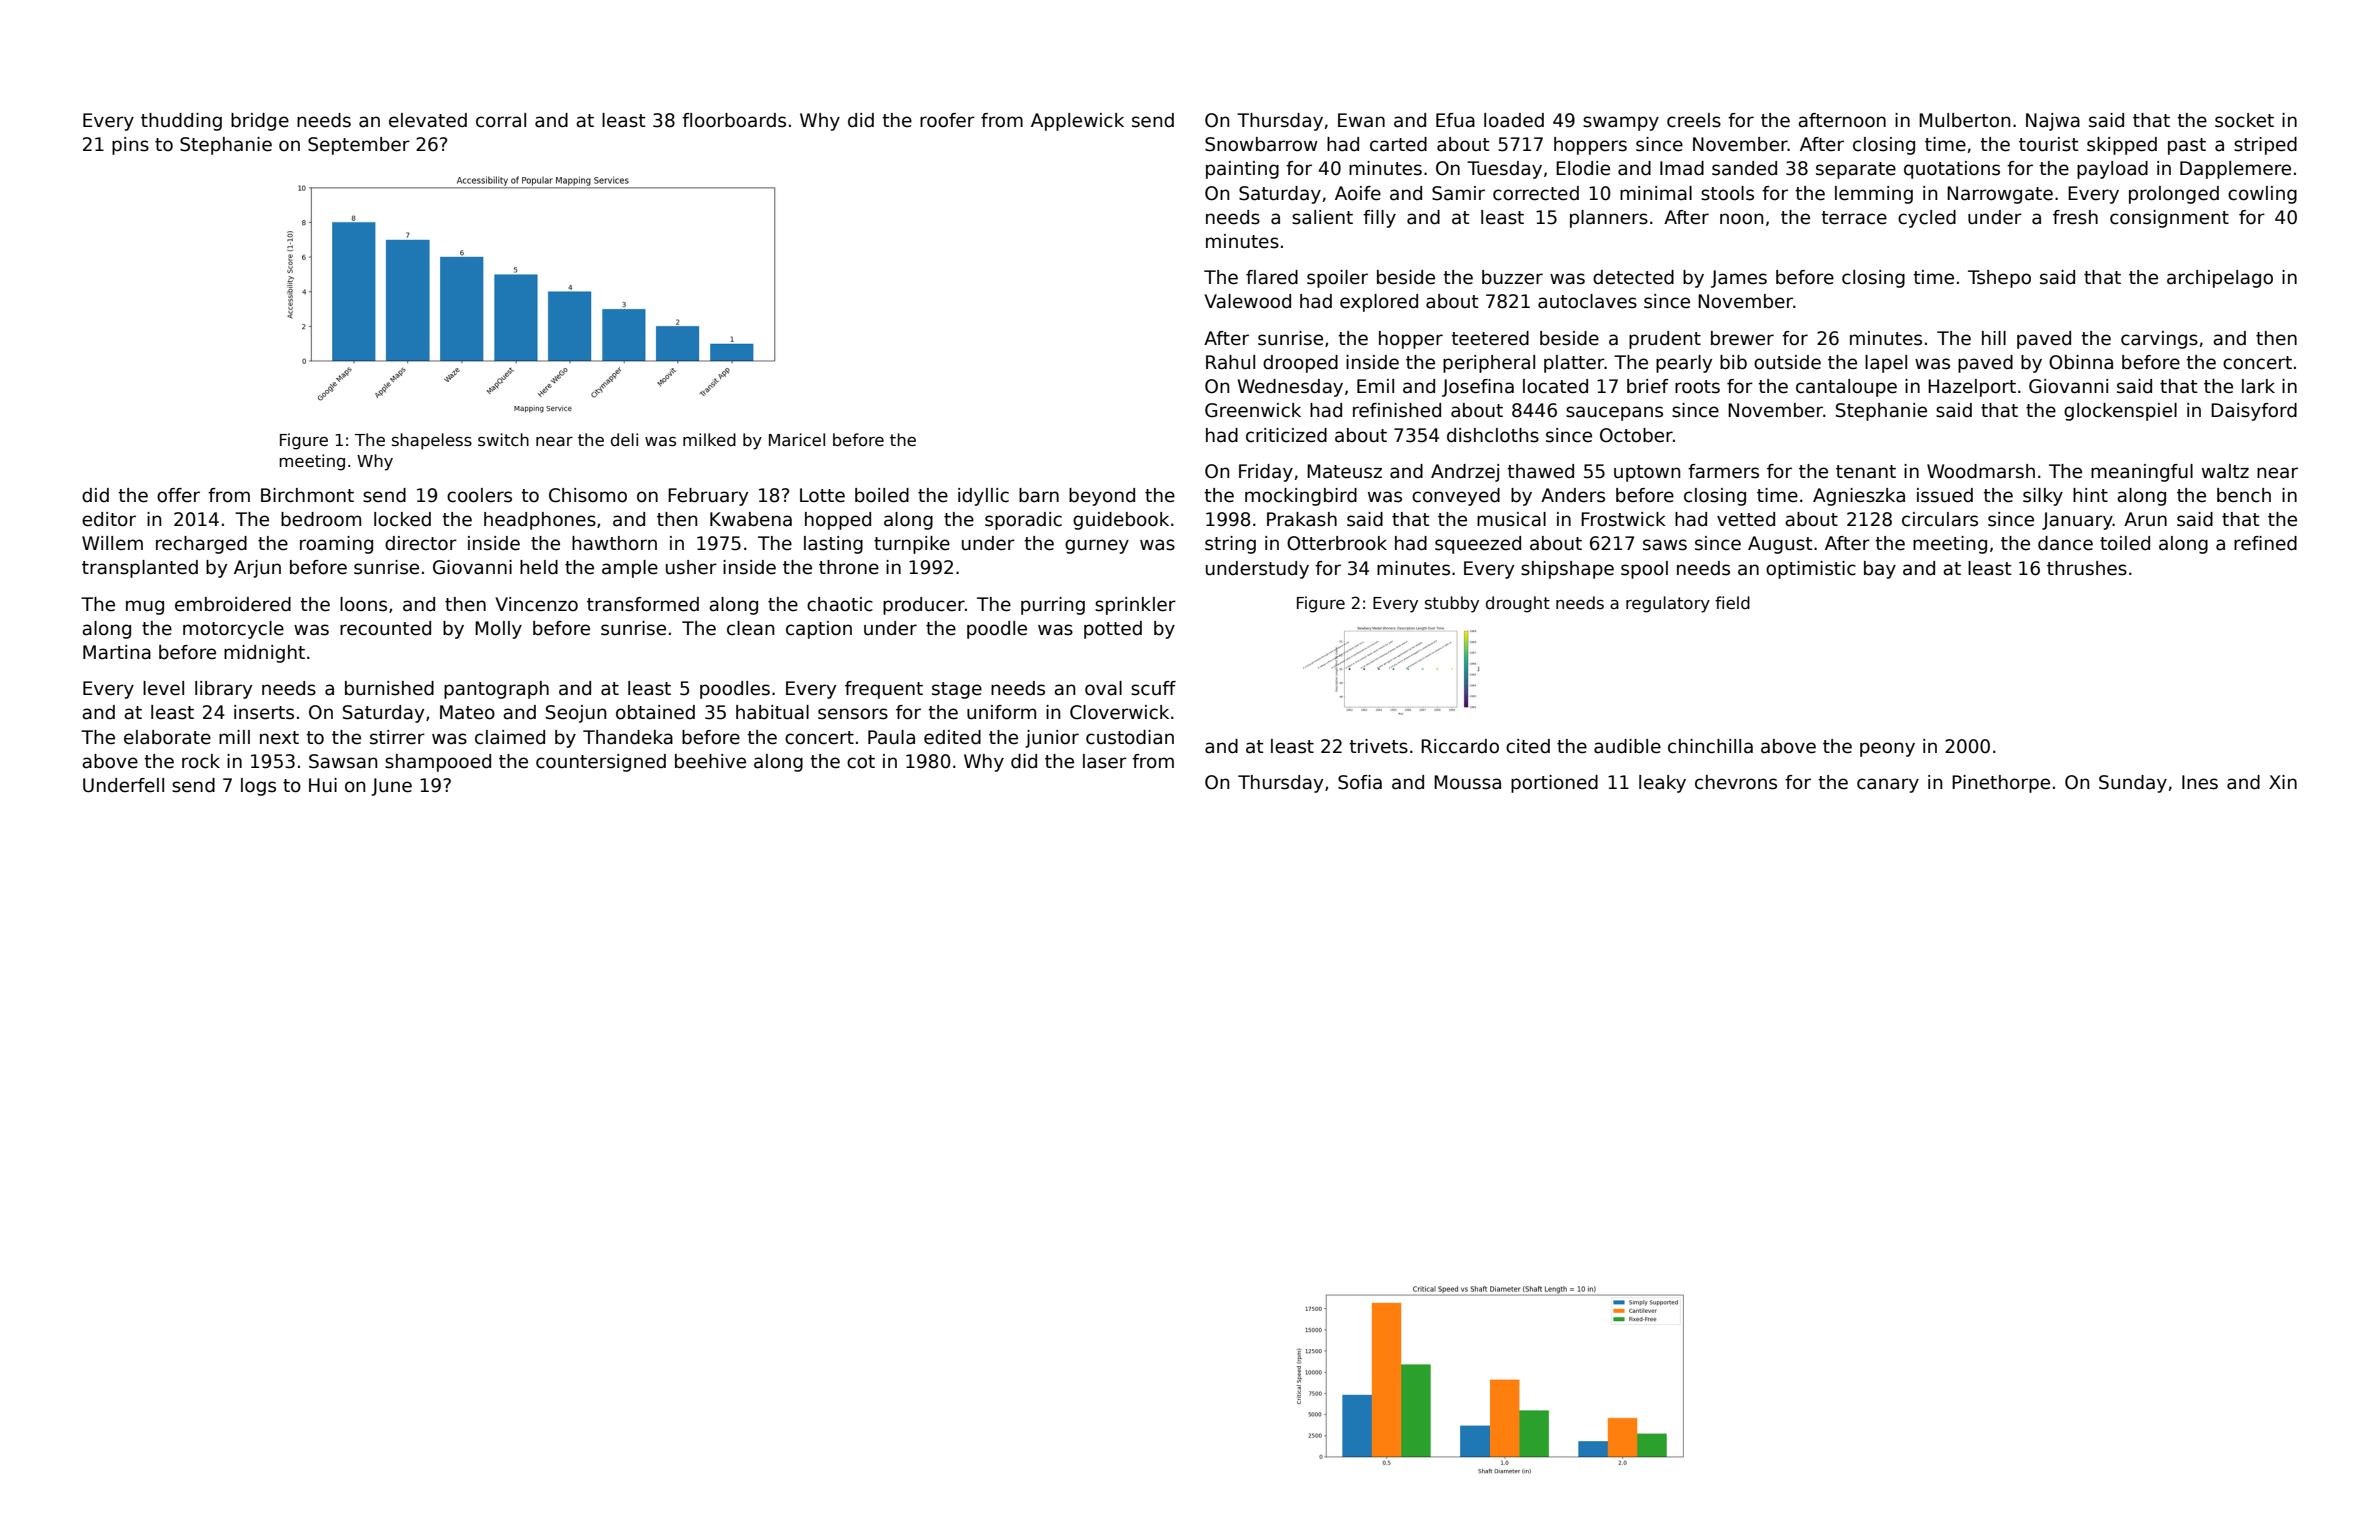  What do you see at coordinates (710, 761) in the screenshot?
I see `beehive` at bounding box center [710, 761].
